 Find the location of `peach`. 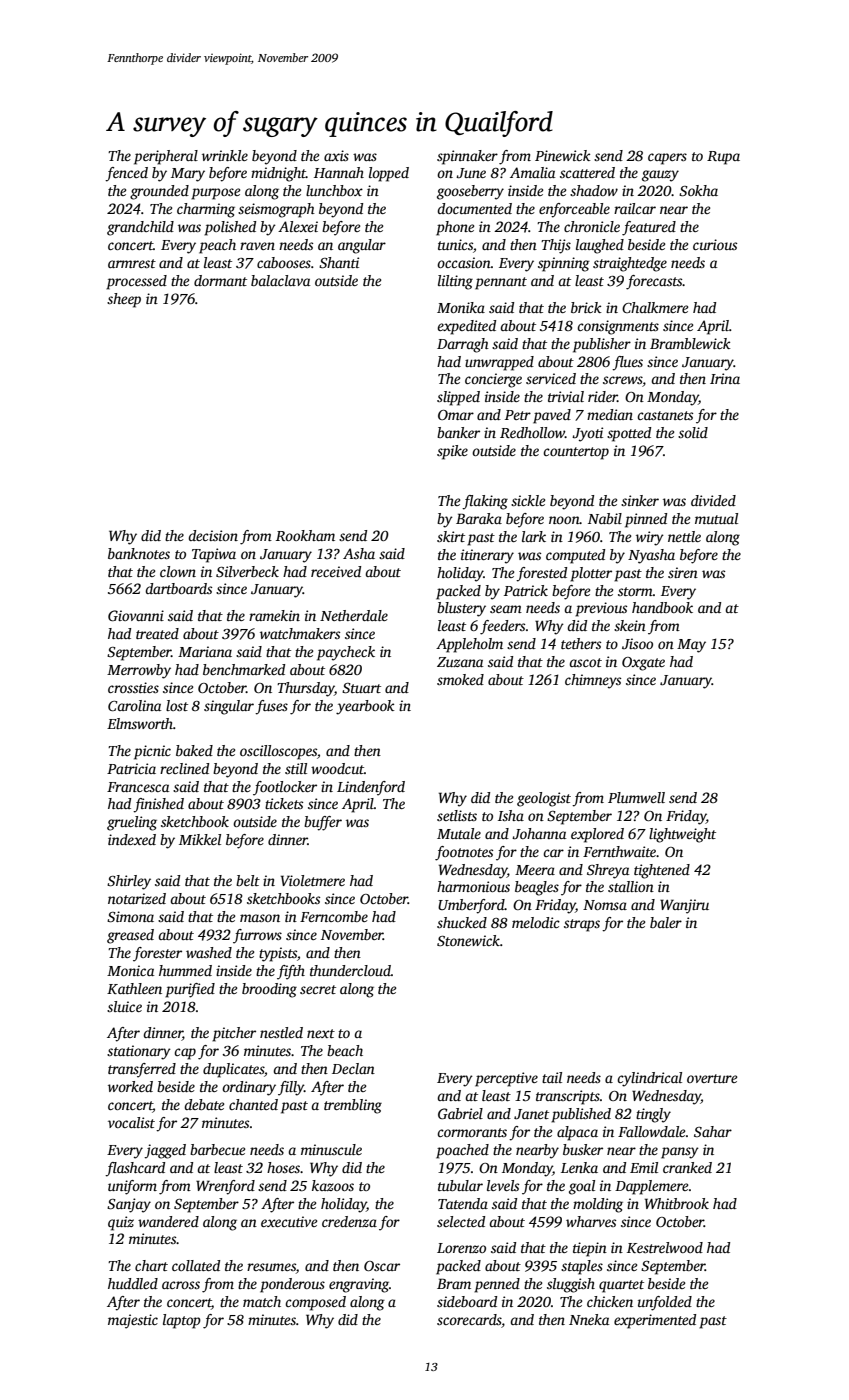

peach is located at coordinates (217, 246).
